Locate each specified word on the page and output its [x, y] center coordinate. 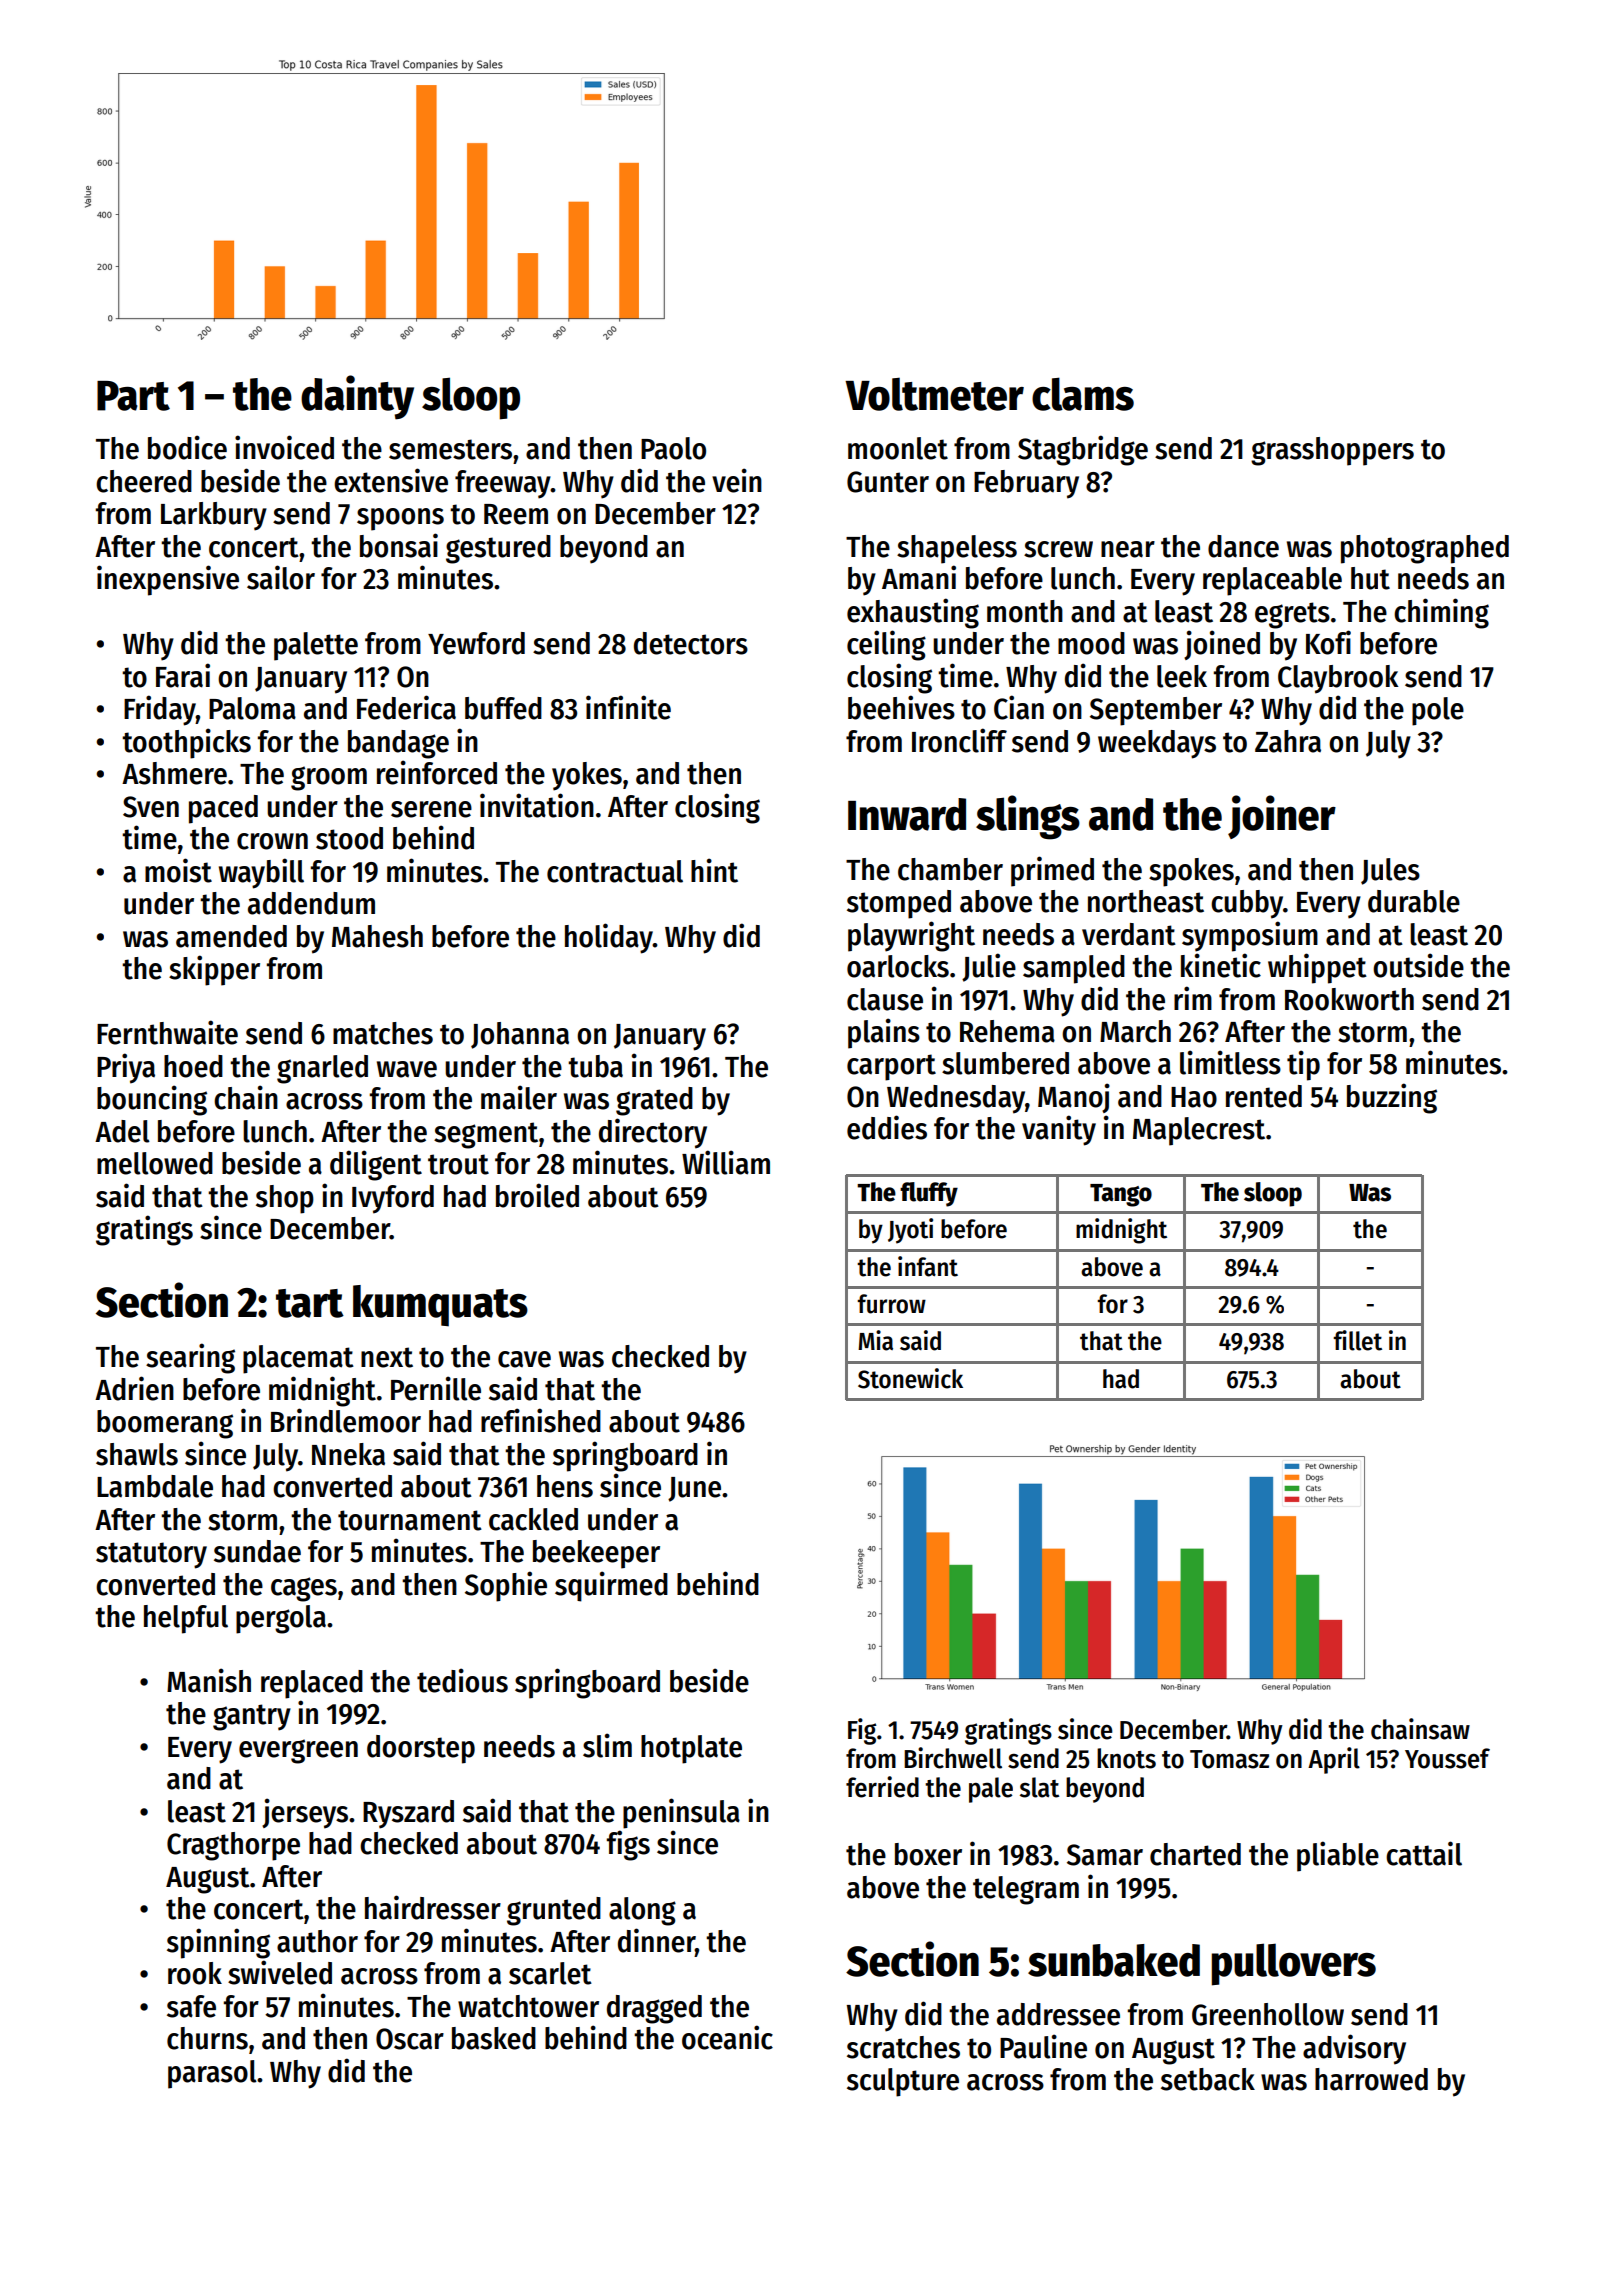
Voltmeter [934, 394]
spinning [218, 1943]
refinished [541, 1420]
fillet [1357, 1340]
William [726, 1162]
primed [1052, 871]
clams [1083, 394]
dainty [357, 397]
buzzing [1392, 1098]
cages [304, 1589]
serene [431, 809]
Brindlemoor [346, 1420]
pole [1438, 711]
